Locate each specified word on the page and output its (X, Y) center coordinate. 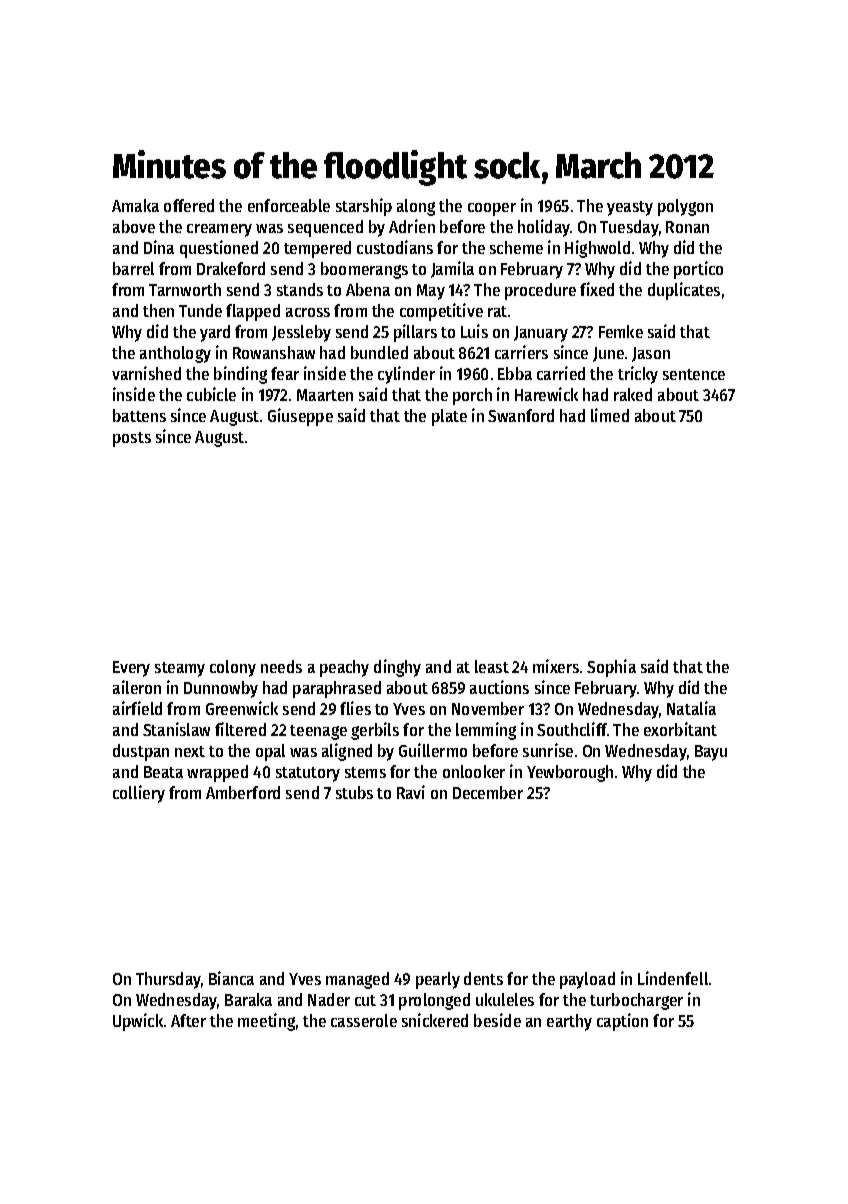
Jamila (452, 269)
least (492, 666)
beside (497, 1020)
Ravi (411, 792)
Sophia (611, 668)
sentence (694, 374)
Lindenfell (673, 978)
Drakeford (231, 268)
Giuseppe (300, 417)
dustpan (141, 752)
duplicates (684, 291)
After (188, 1020)
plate (449, 417)
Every (131, 669)
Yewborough (570, 773)
